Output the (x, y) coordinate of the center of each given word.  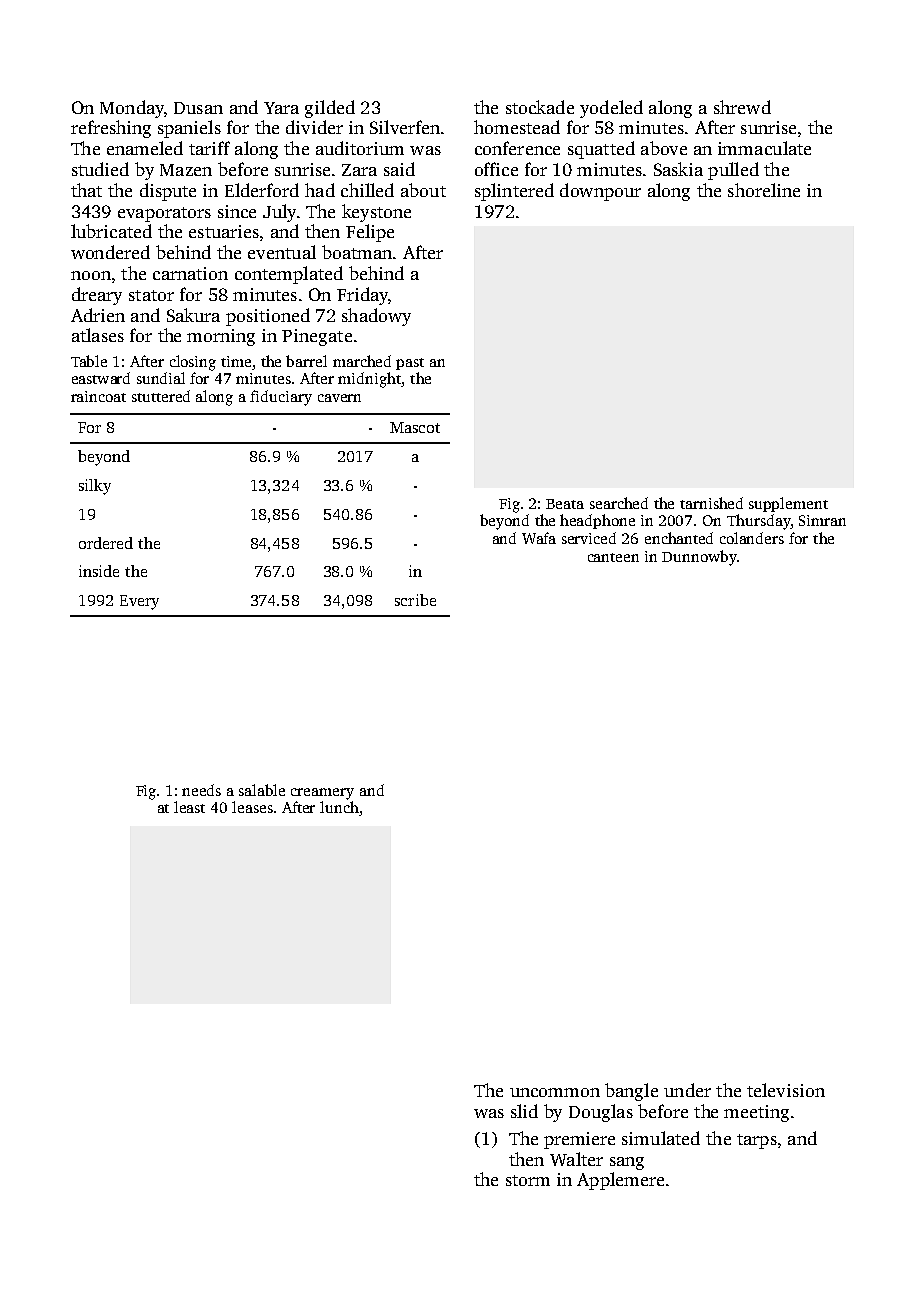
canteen (613, 557)
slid (524, 1111)
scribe (415, 600)
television (786, 1090)
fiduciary (281, 398)
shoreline (764, 190)
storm (528, 1180)
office (496, 169)
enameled (145, 148)
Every (139, 602)
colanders (752, 538)
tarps (757, 1141)
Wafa (539, 538)
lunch (339, 807)
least (189, 807)
